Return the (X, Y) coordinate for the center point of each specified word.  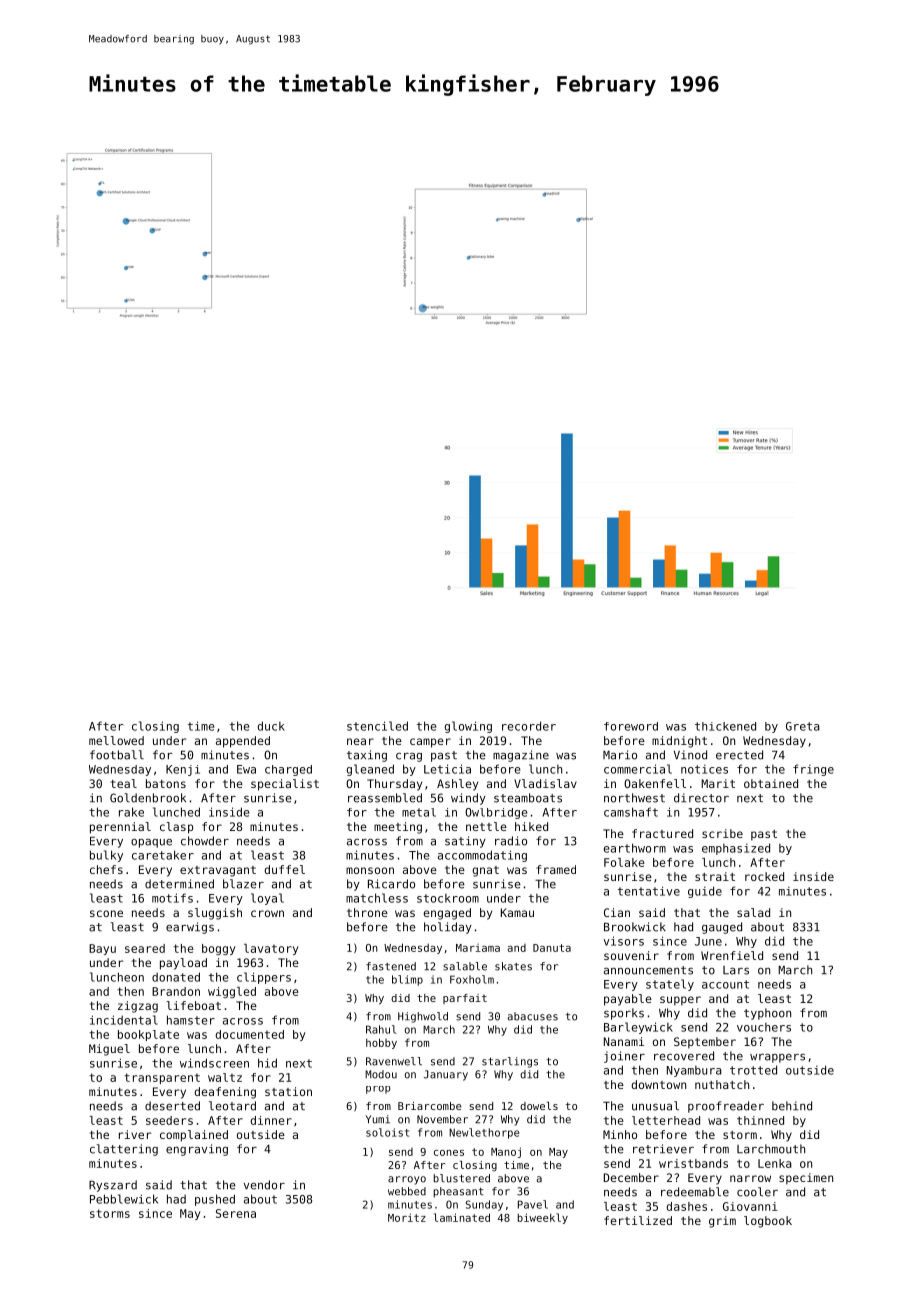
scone (106, 913)
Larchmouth (771, 1149)
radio (511, 841)
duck (271, 726)
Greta (803, 726)
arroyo (407, 1180)
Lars (736, 970)
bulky (106, 856)
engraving (197, 1150)
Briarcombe (430, 1106)
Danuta (552, 948)
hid (267, 1063)
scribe (722, 833)
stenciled (377, 726)
